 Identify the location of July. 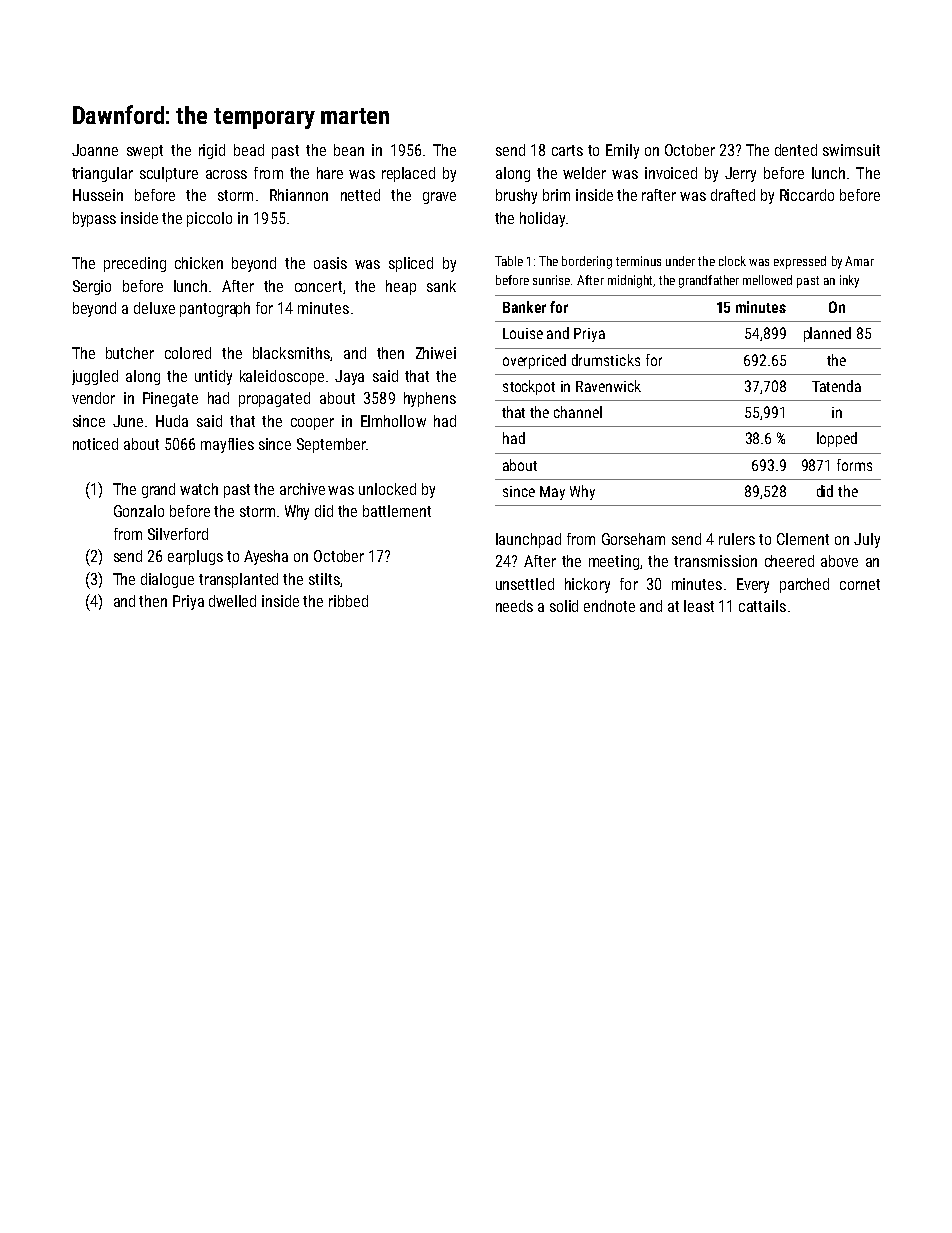
(867, 540).
